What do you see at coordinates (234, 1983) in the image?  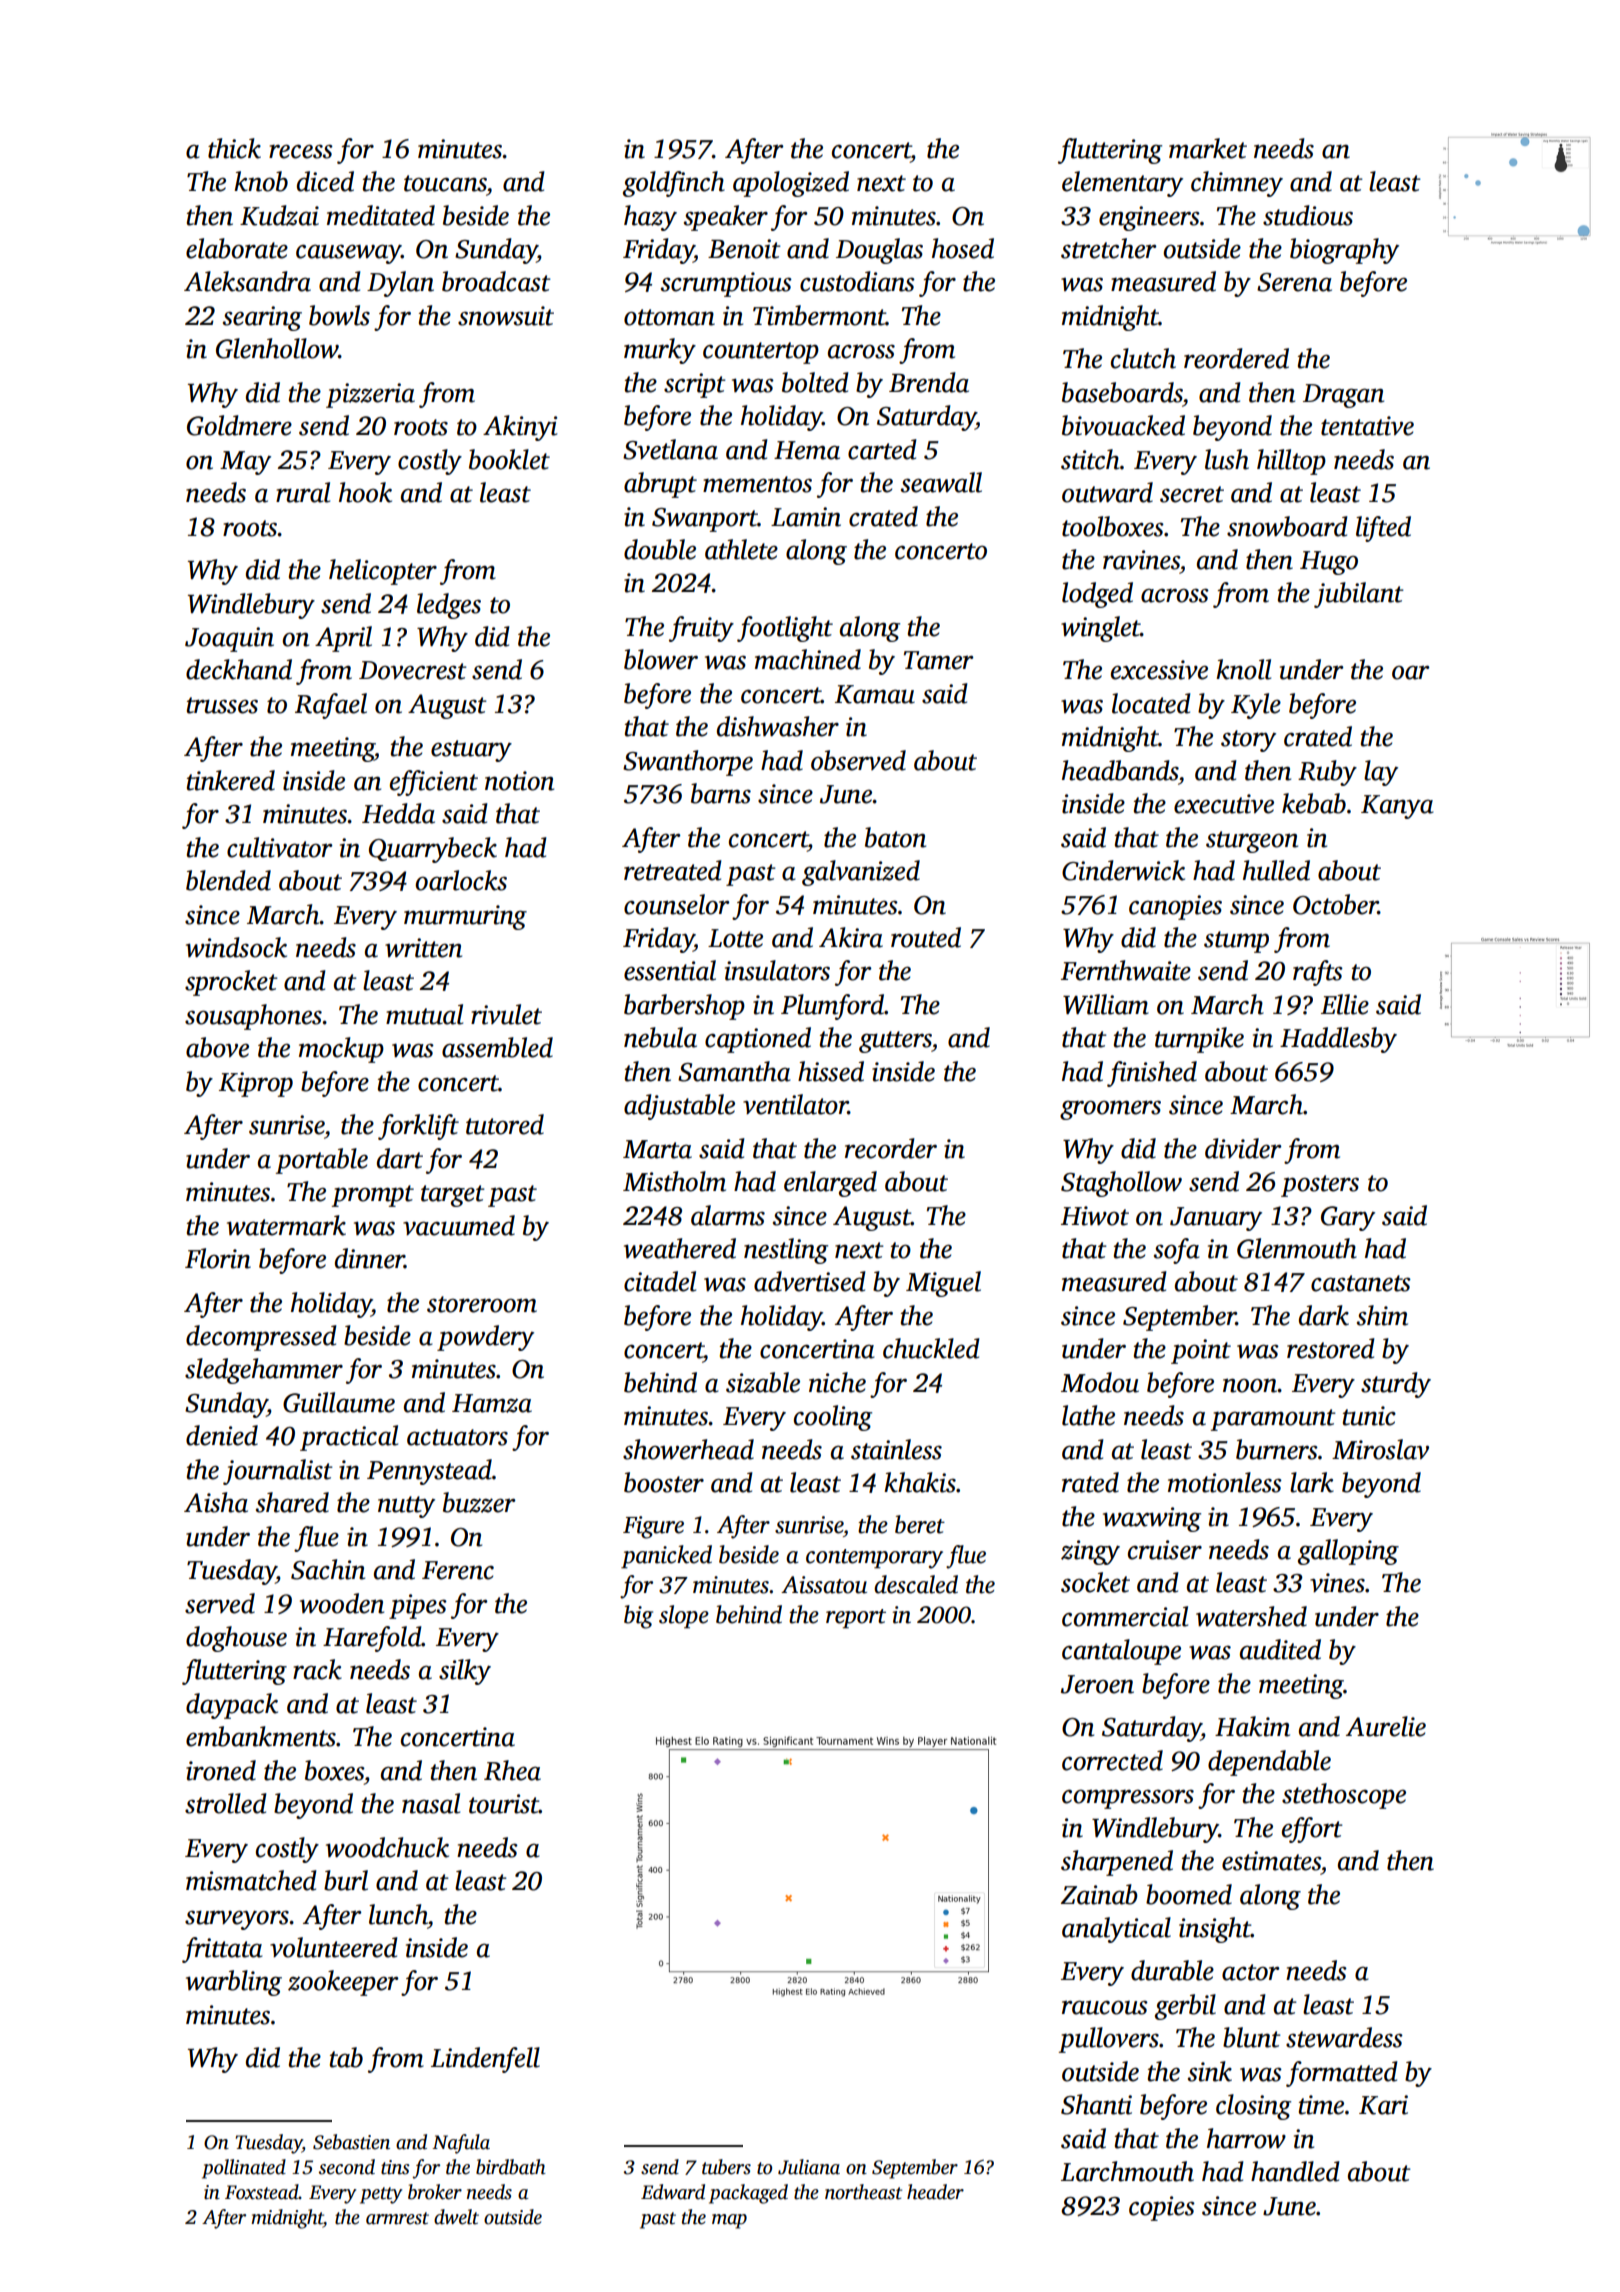 I see `warbling` at bounding box center [234, 1983].
